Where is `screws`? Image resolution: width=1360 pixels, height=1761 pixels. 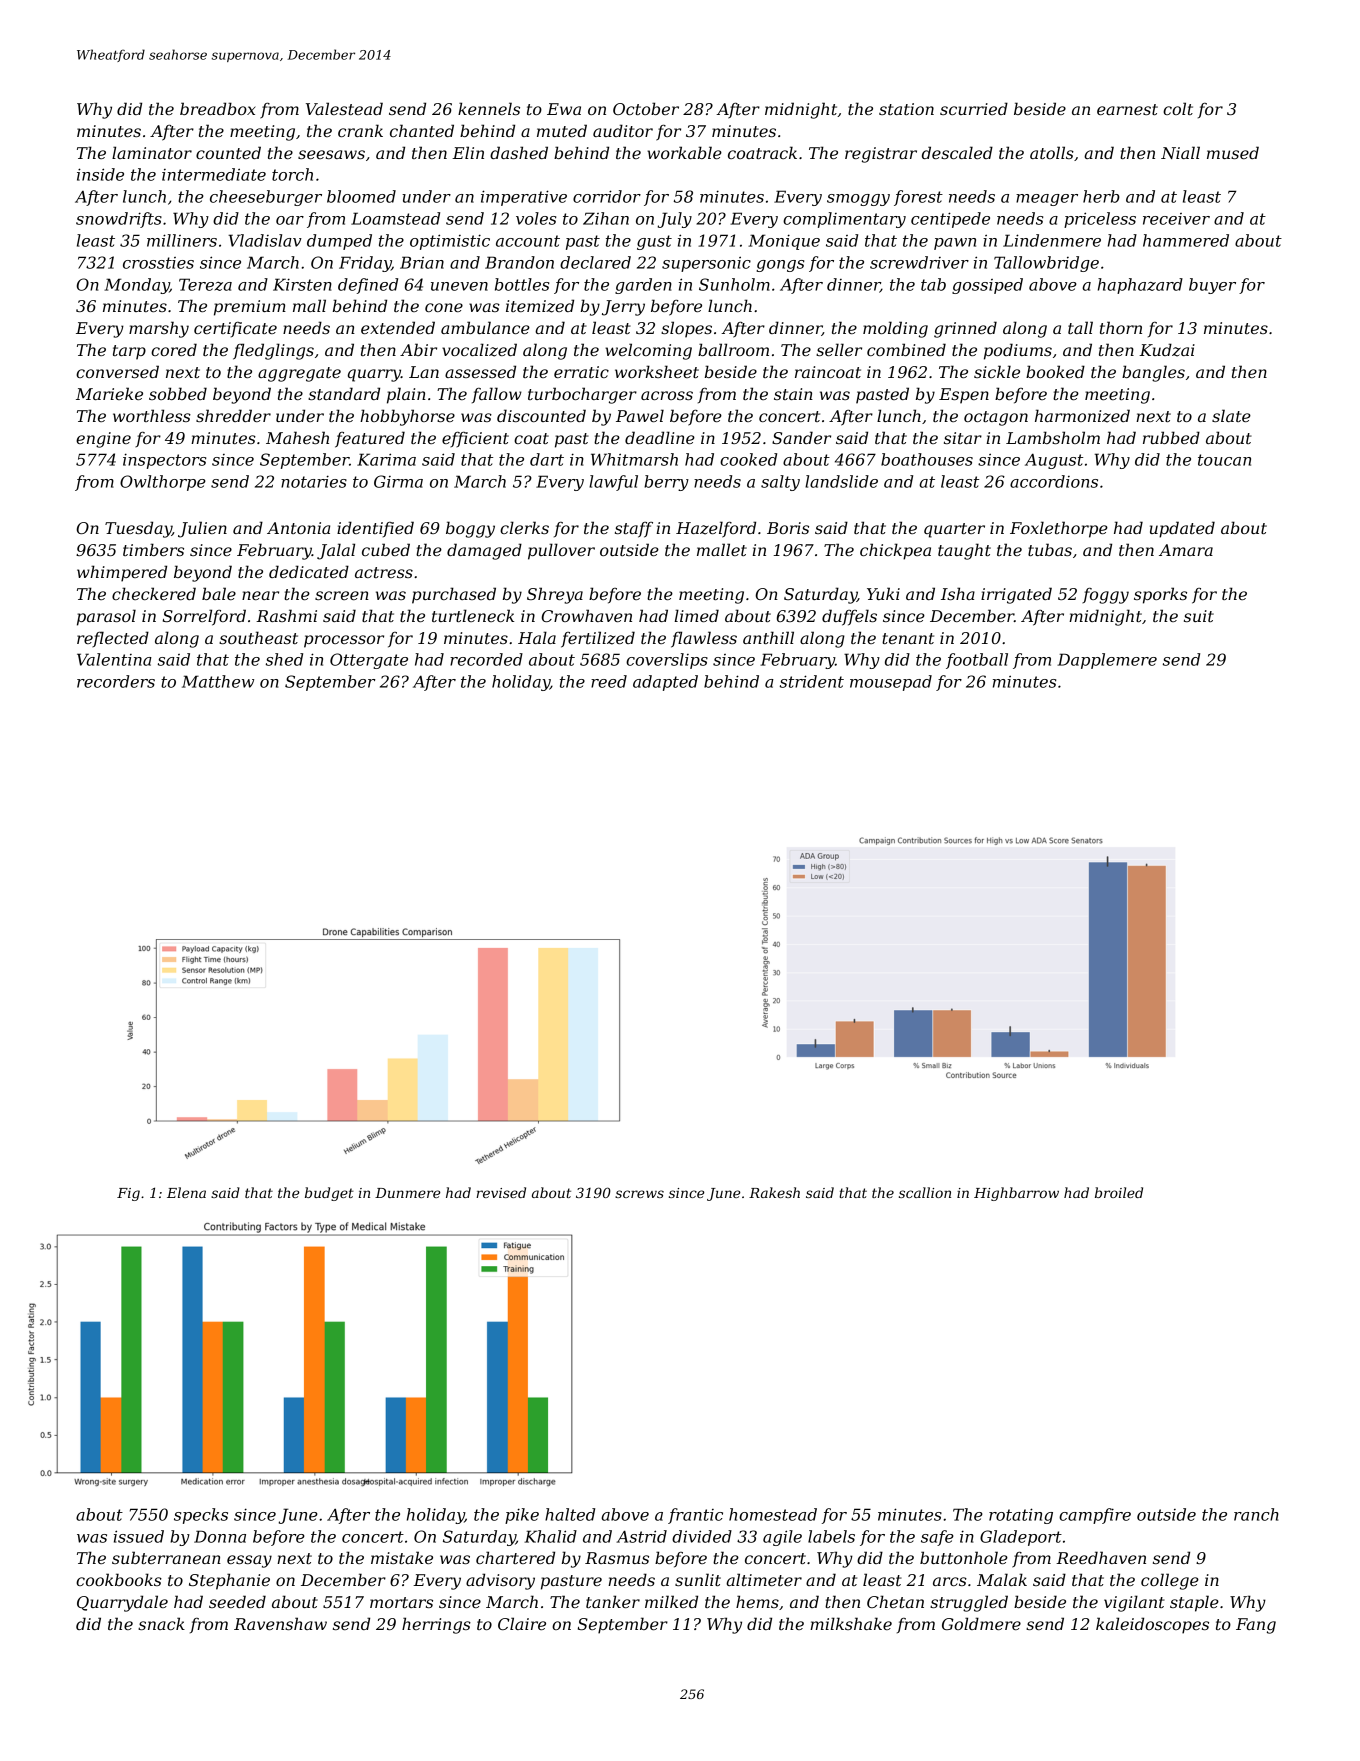 screws is located at coordinates (639, 1194).
